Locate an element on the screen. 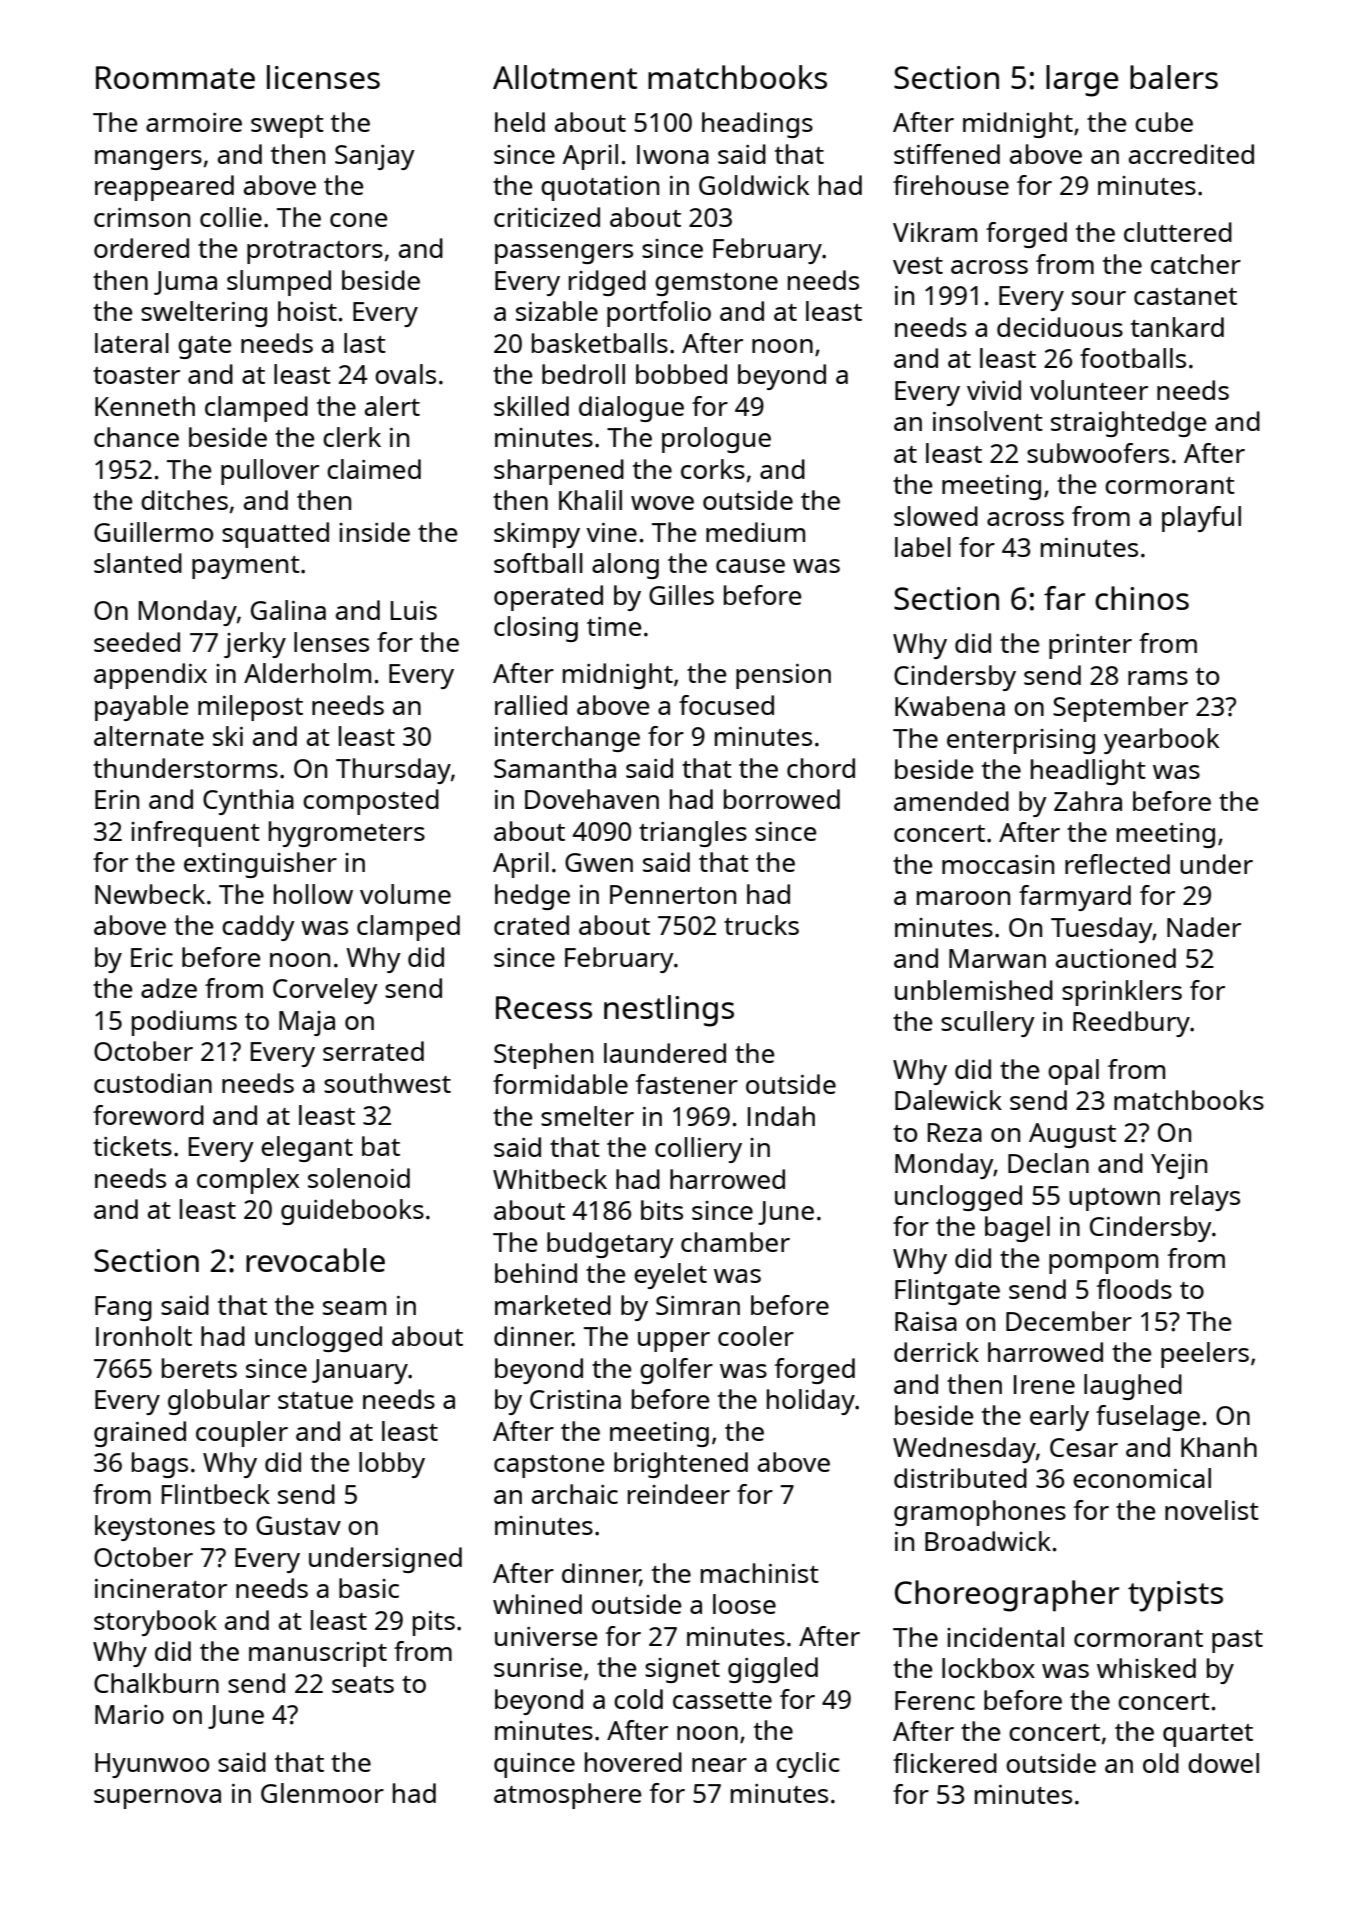 The image size is (1359, 1922). dowel is located at coordinates (1223, 1763).
